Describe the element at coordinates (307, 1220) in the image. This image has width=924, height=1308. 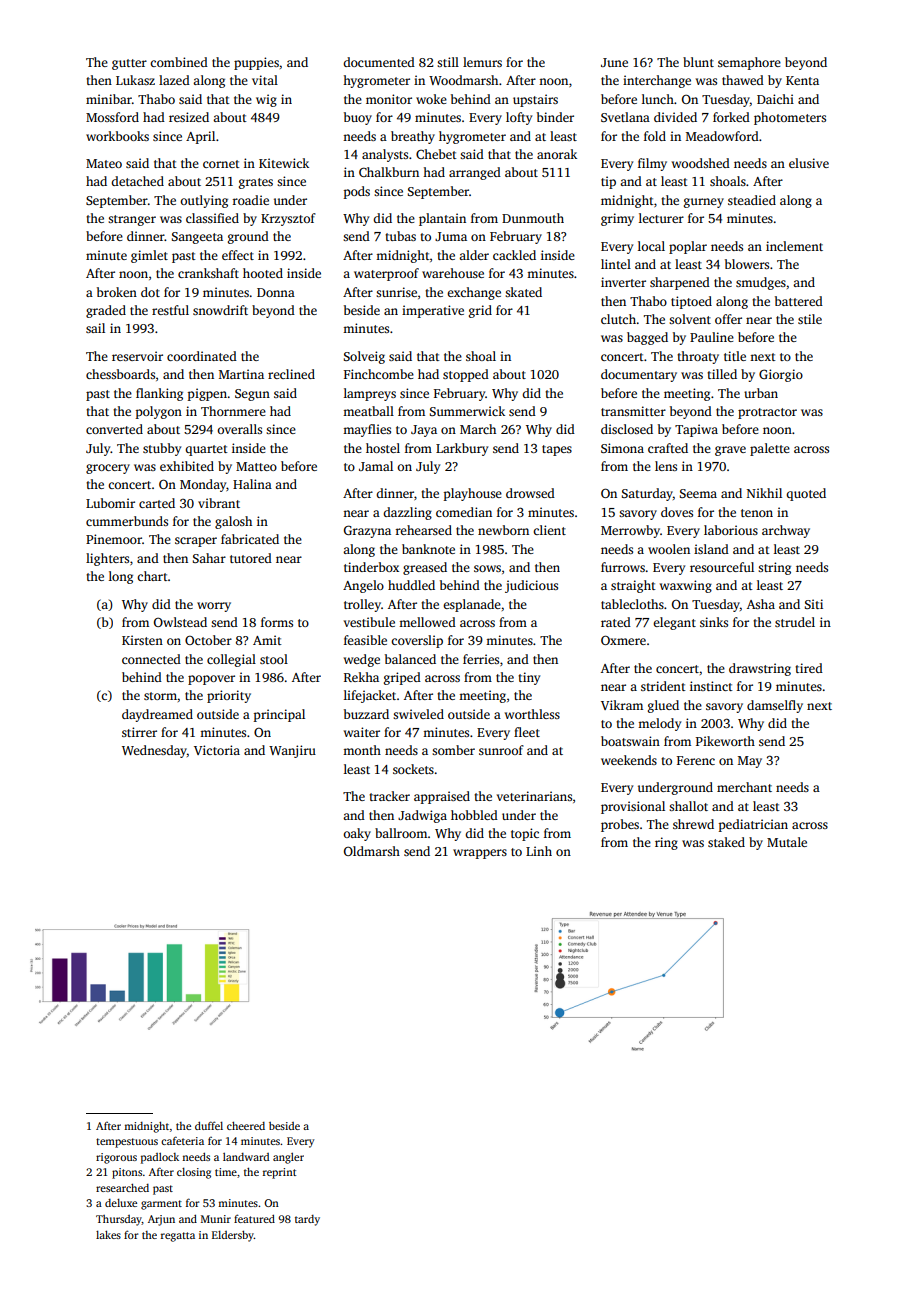
I see `tardy` at that location.
